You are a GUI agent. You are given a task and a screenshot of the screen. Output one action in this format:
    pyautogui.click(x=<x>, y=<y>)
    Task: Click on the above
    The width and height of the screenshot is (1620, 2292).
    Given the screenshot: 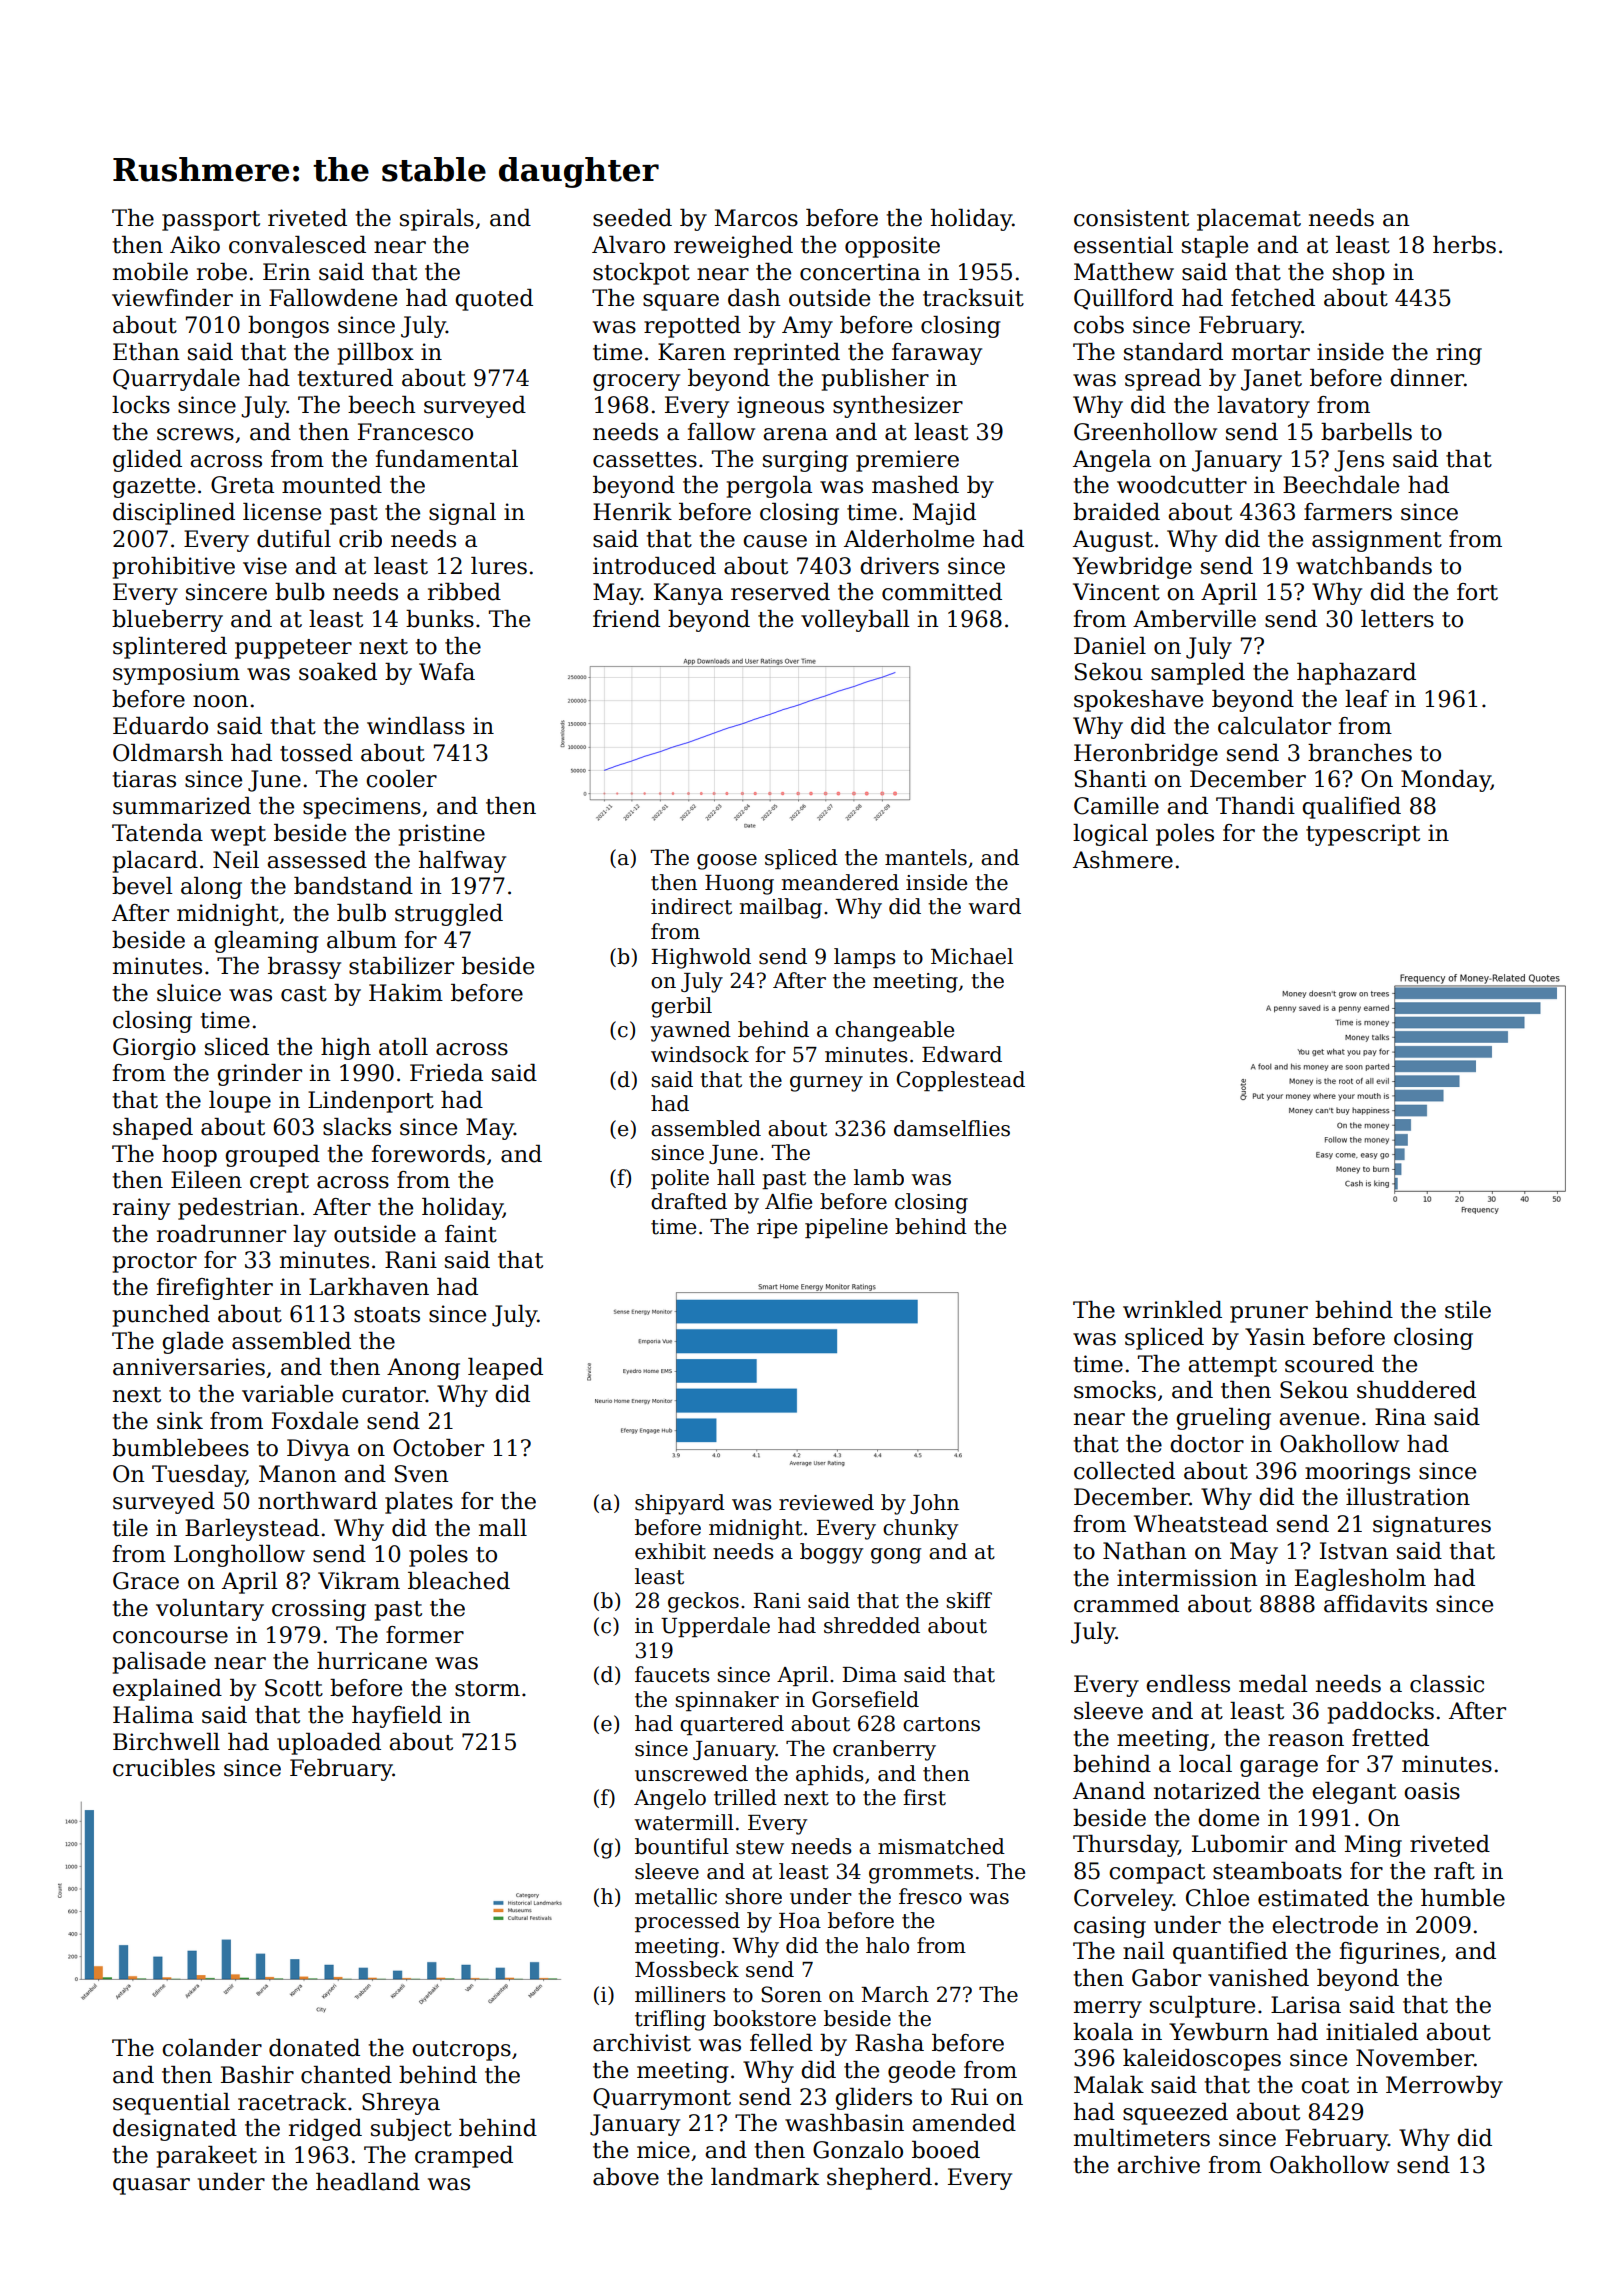 What is the action you would take?
    pyautogui.click(x=626, y=2177)
